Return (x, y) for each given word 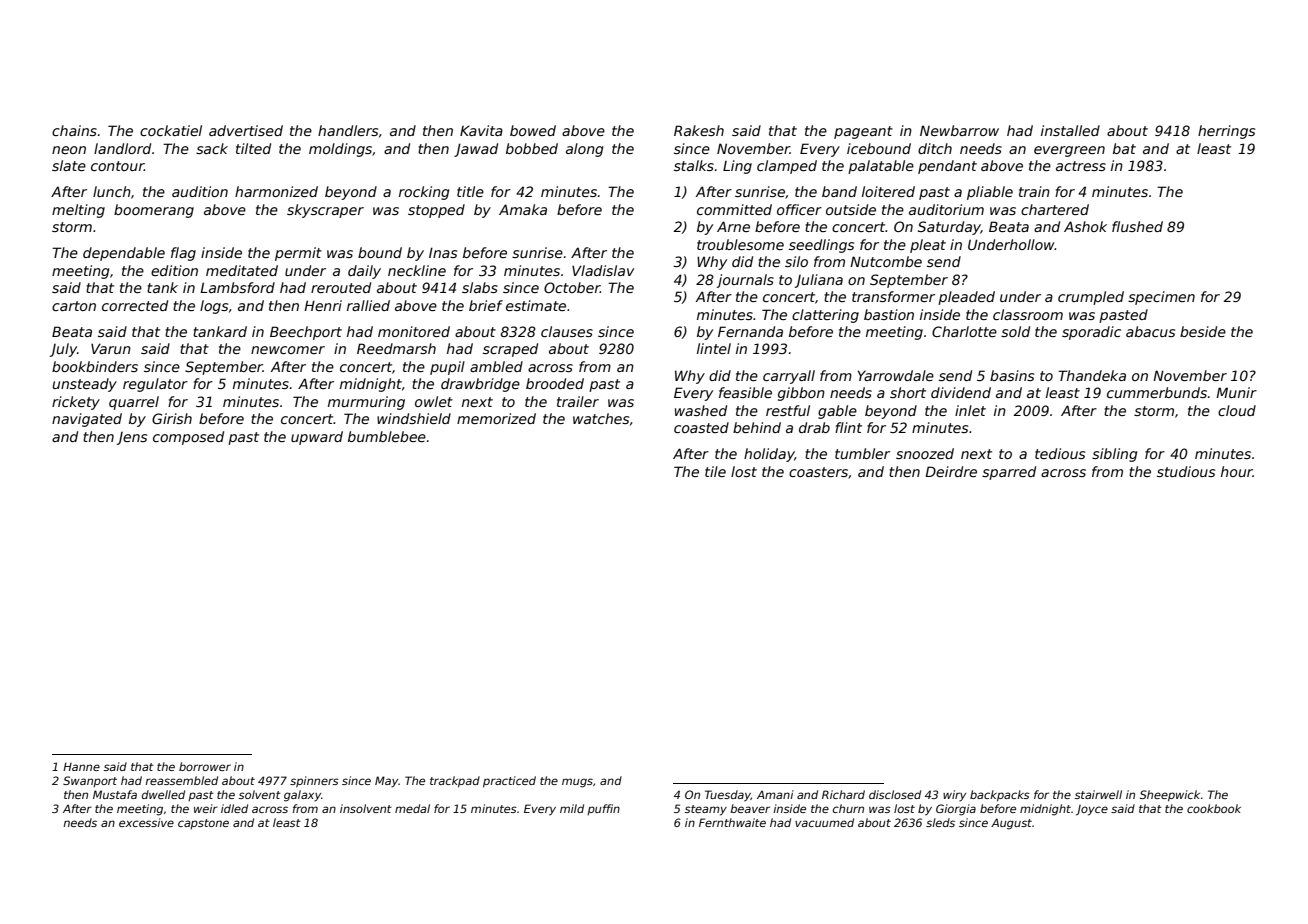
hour (1237, 471)
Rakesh (699, 130)
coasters (818, 472)
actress (1081, 166)
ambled (496, 366)
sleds (940, 822)
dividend (961, 392)
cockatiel (171, 130)
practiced (509, 782)
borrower (205, 766)
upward (317, 438)
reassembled (181, 780)
